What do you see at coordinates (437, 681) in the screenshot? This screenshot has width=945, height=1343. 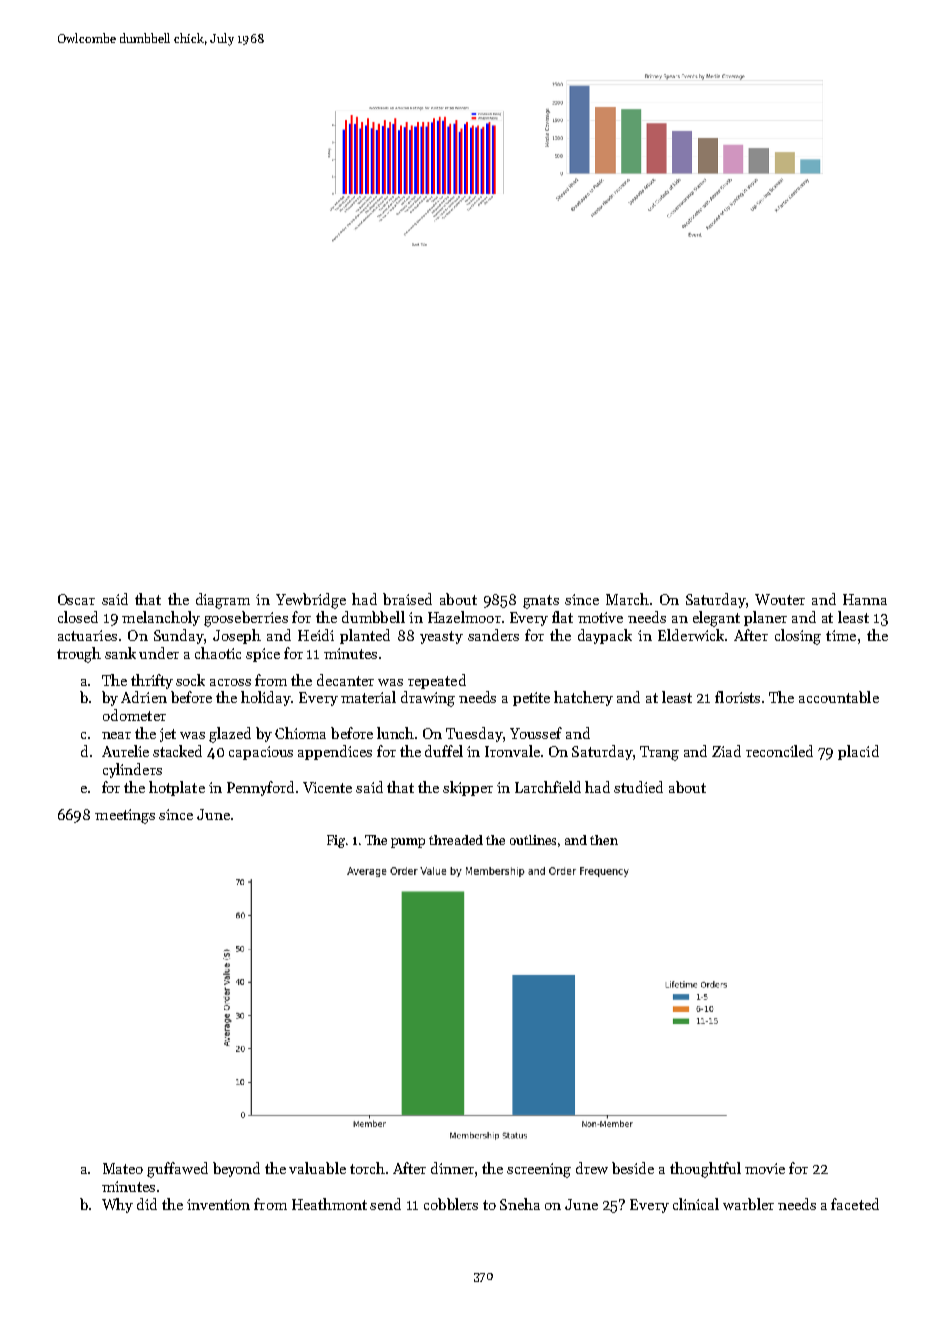 I see `repeated` at bounding box center [437, 681].
